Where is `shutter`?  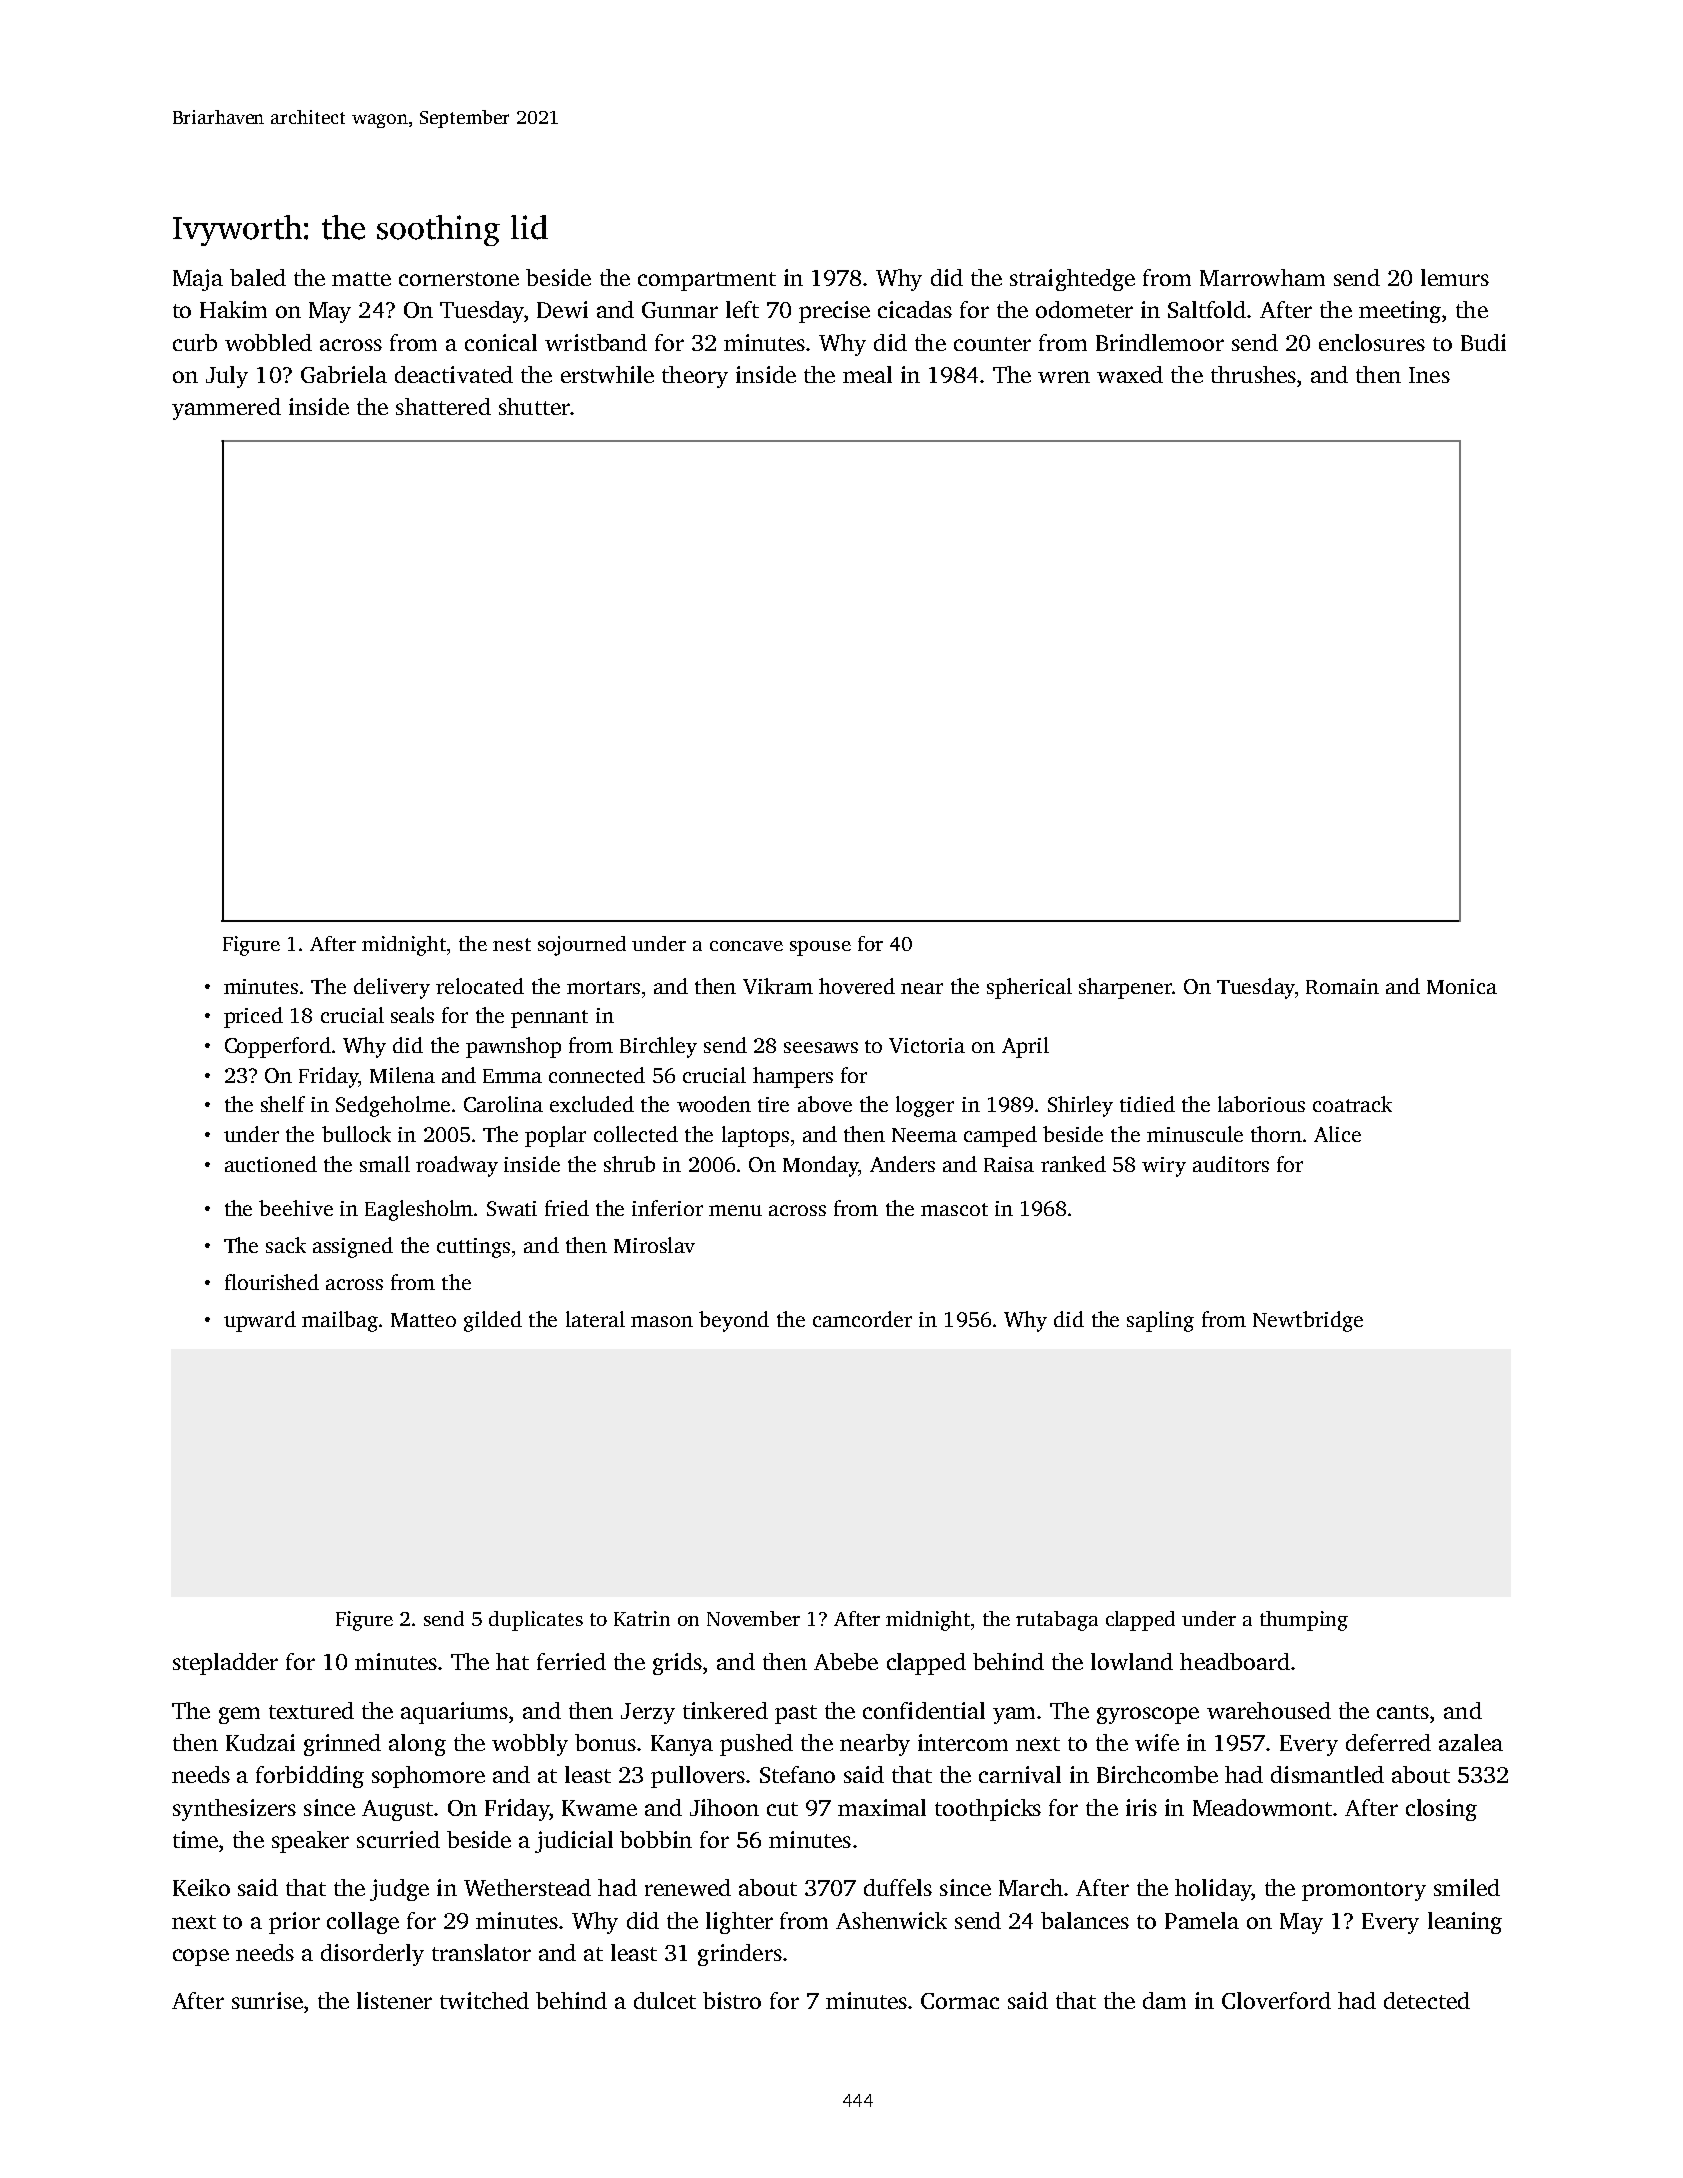 shutter is located at coordinates (534, 406).
